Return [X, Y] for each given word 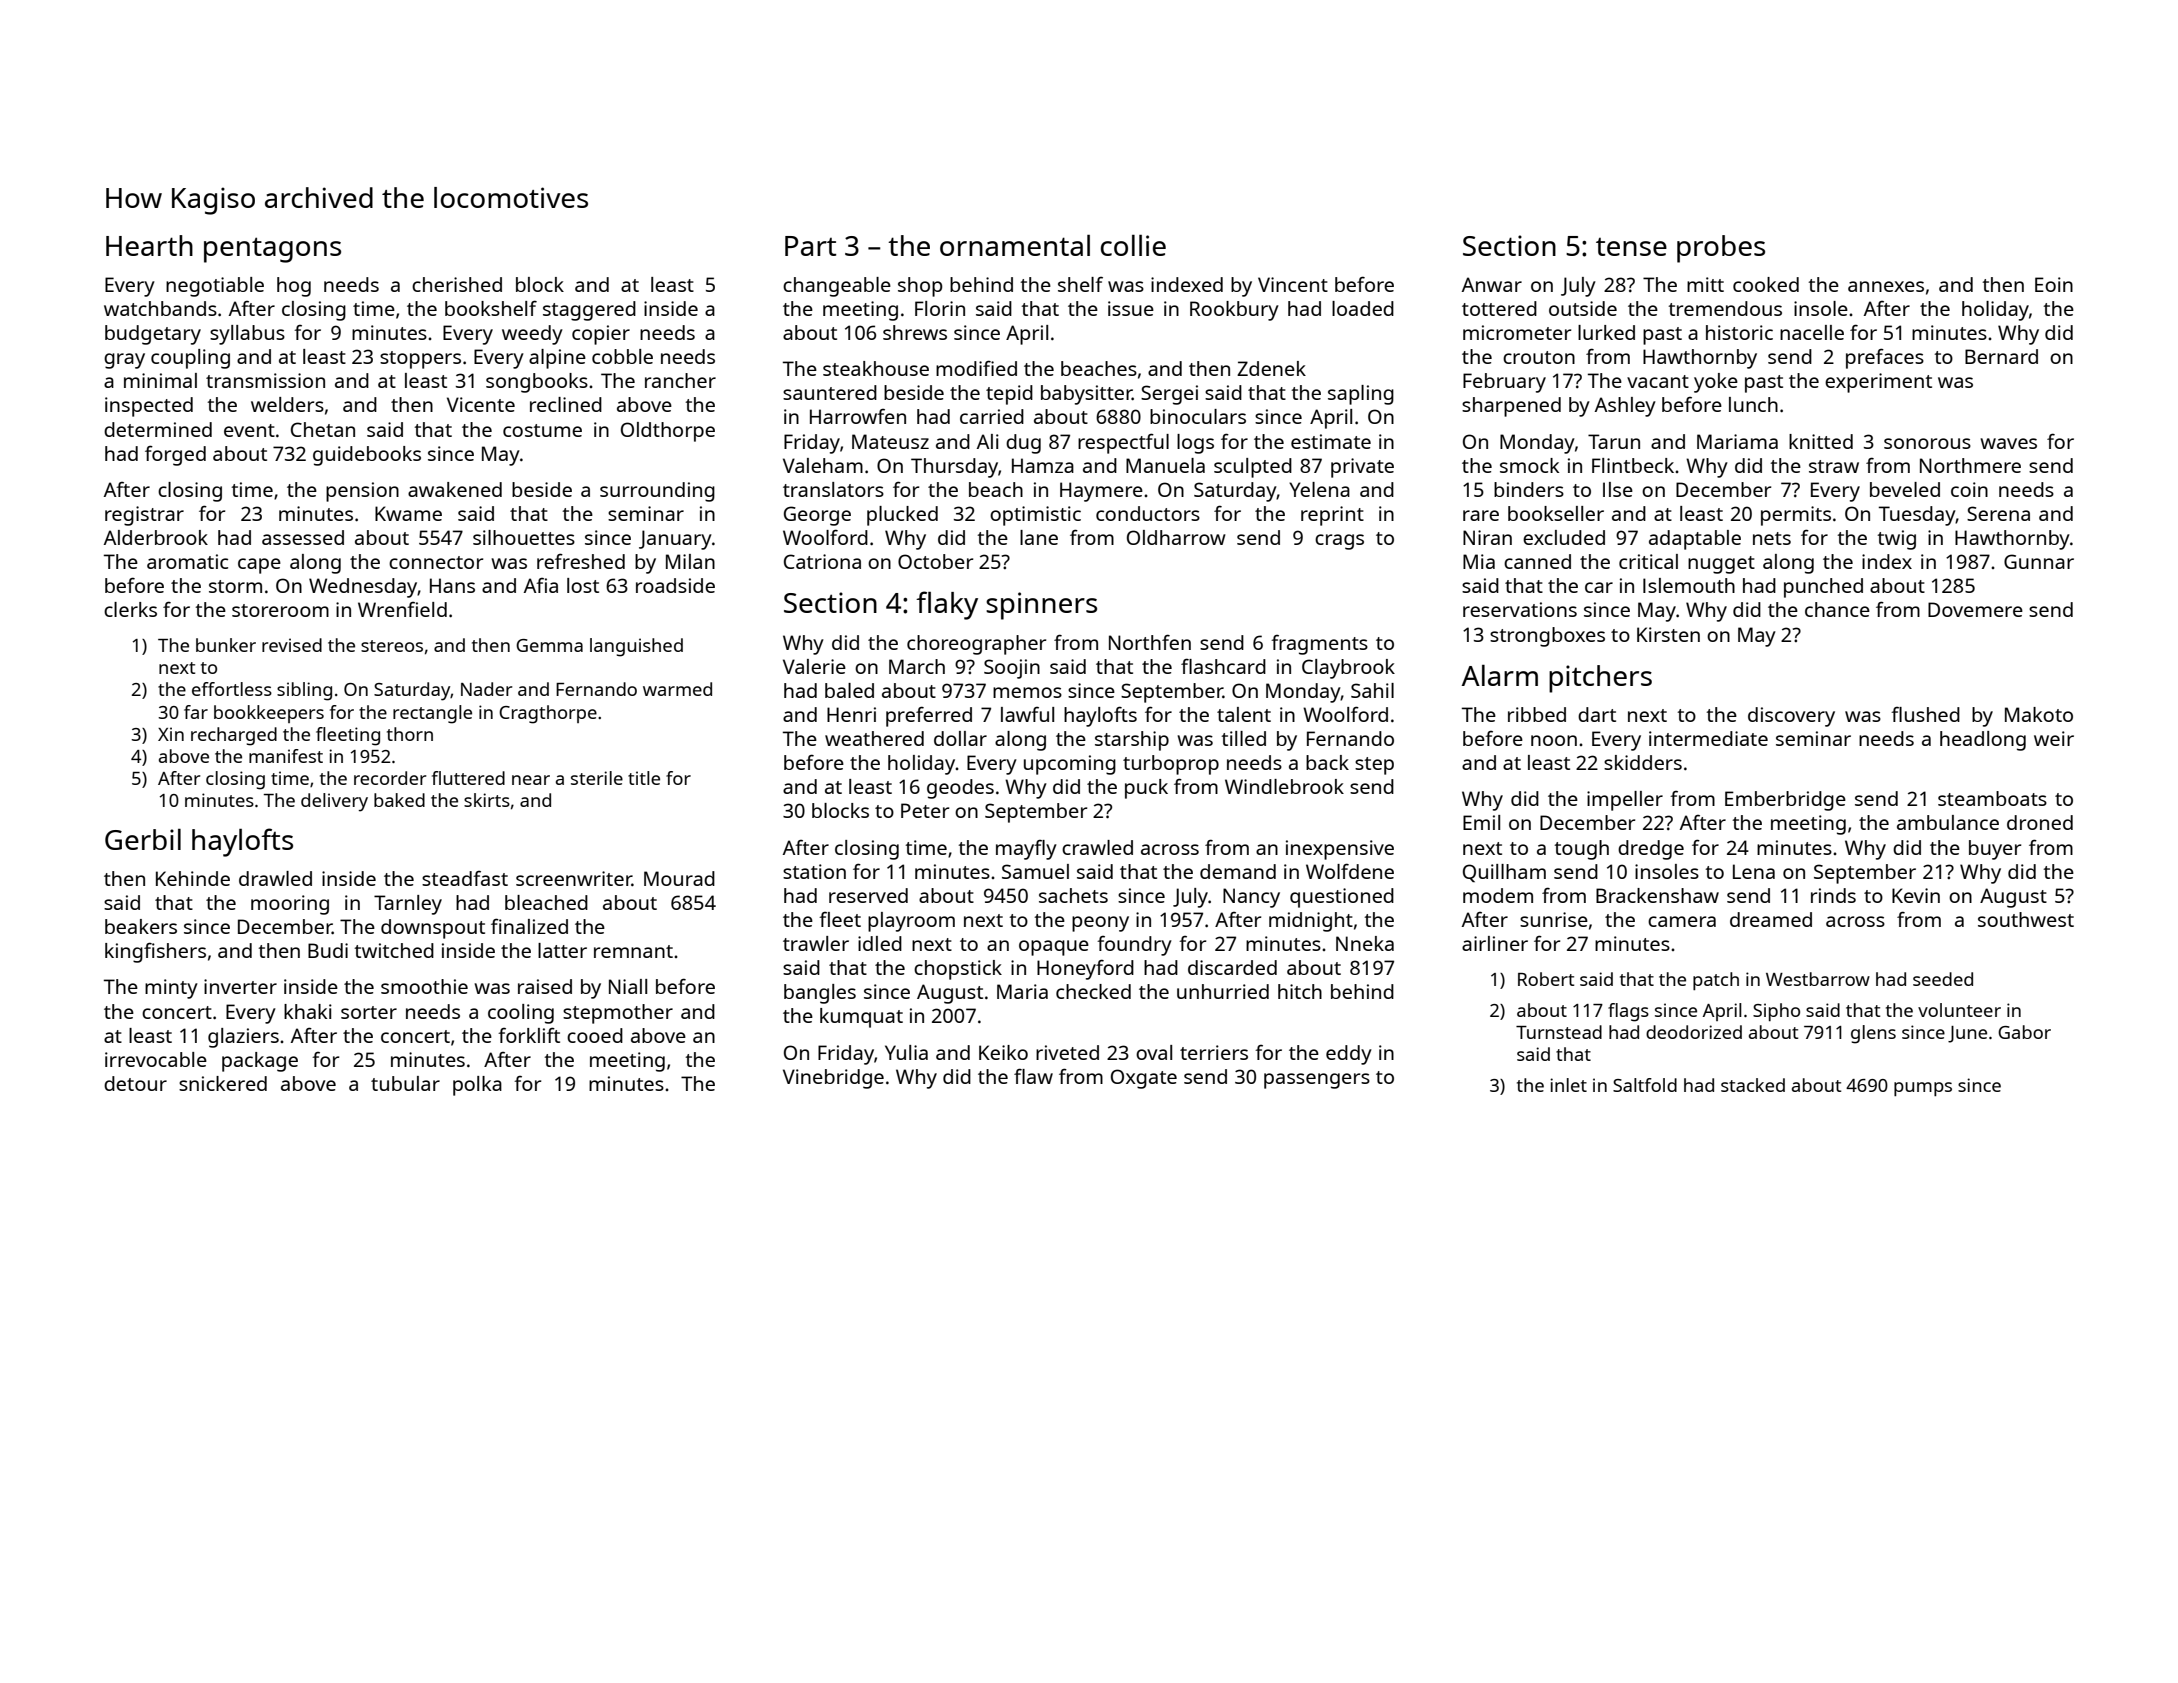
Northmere [1970, 465]
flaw [1033, 1076]
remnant [633, 951]
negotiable [215, 287]
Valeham [823, 465]
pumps [1923, 1089]
